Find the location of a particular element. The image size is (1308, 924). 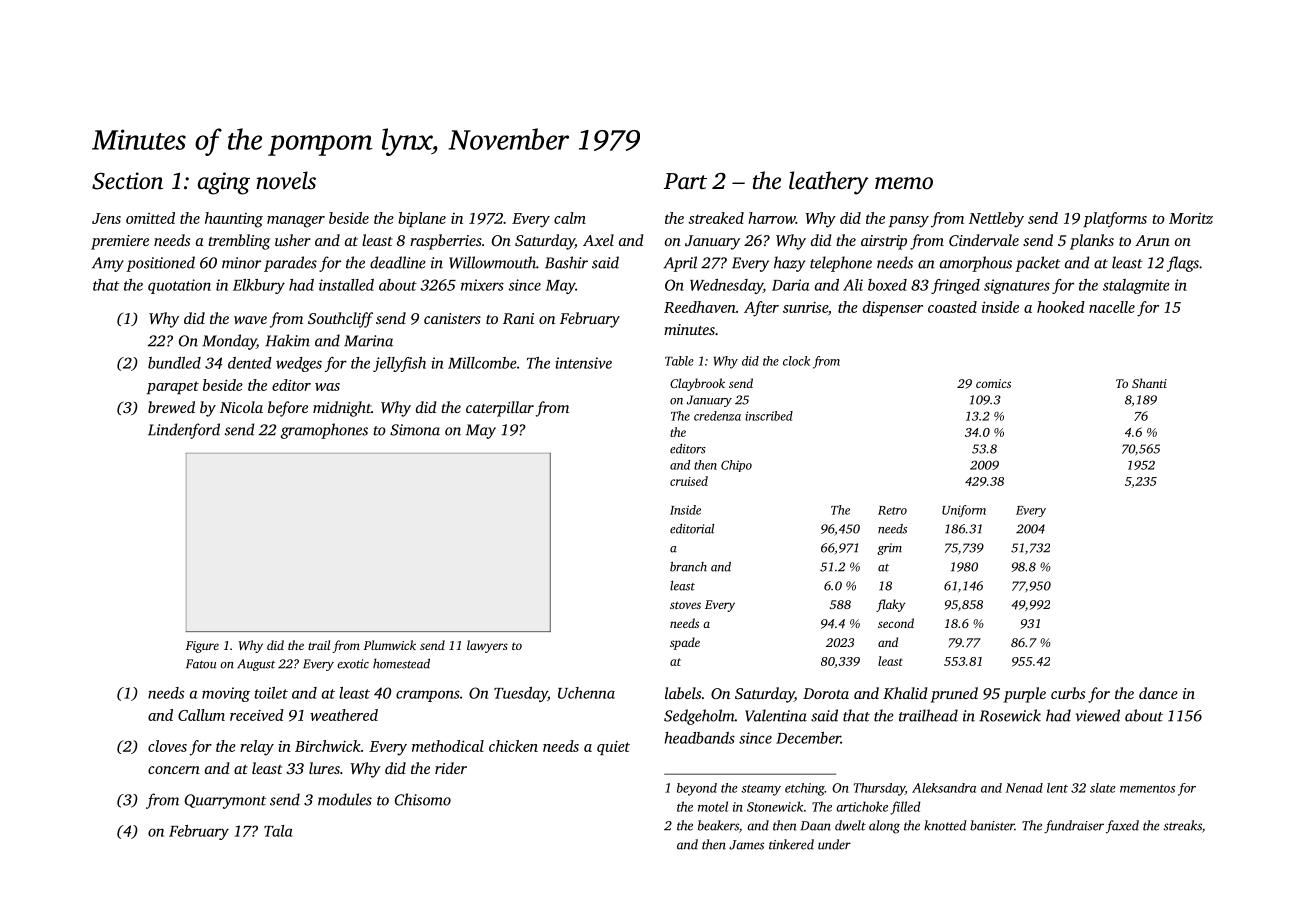

was is located at coordinates (327, 387).
